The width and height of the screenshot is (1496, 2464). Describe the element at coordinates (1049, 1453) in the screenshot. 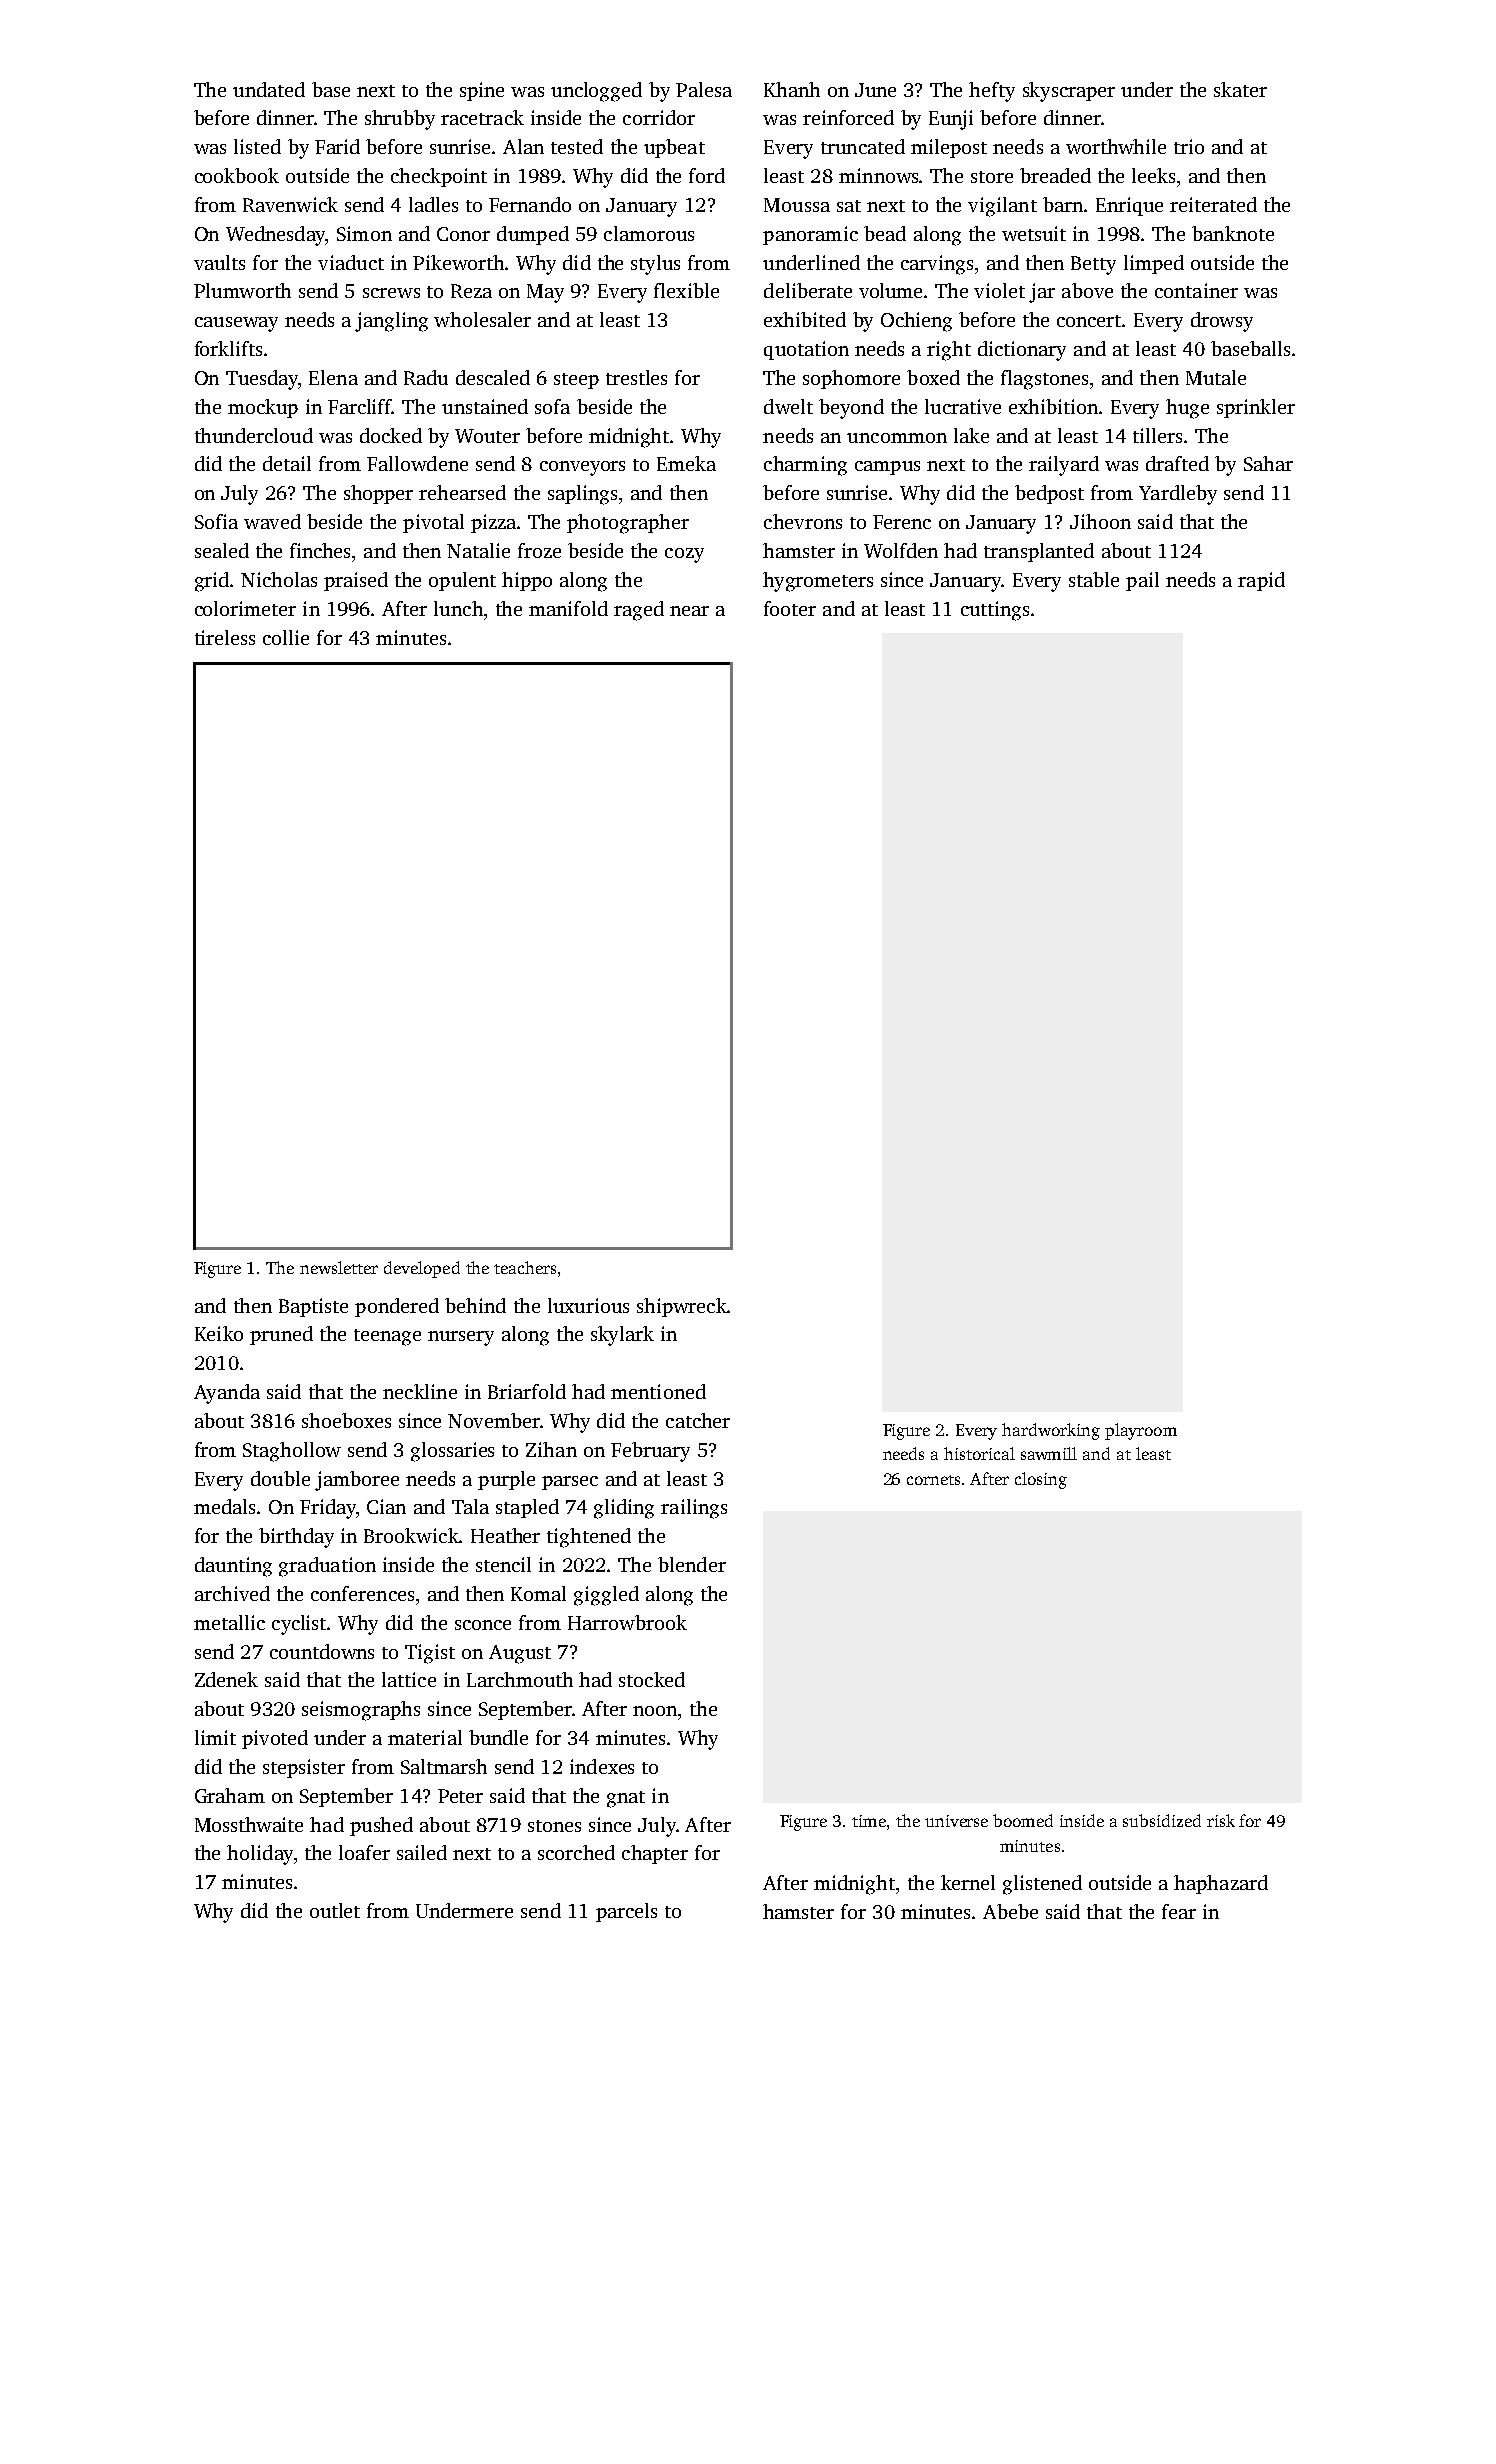

I see `sawmill` at that location.
